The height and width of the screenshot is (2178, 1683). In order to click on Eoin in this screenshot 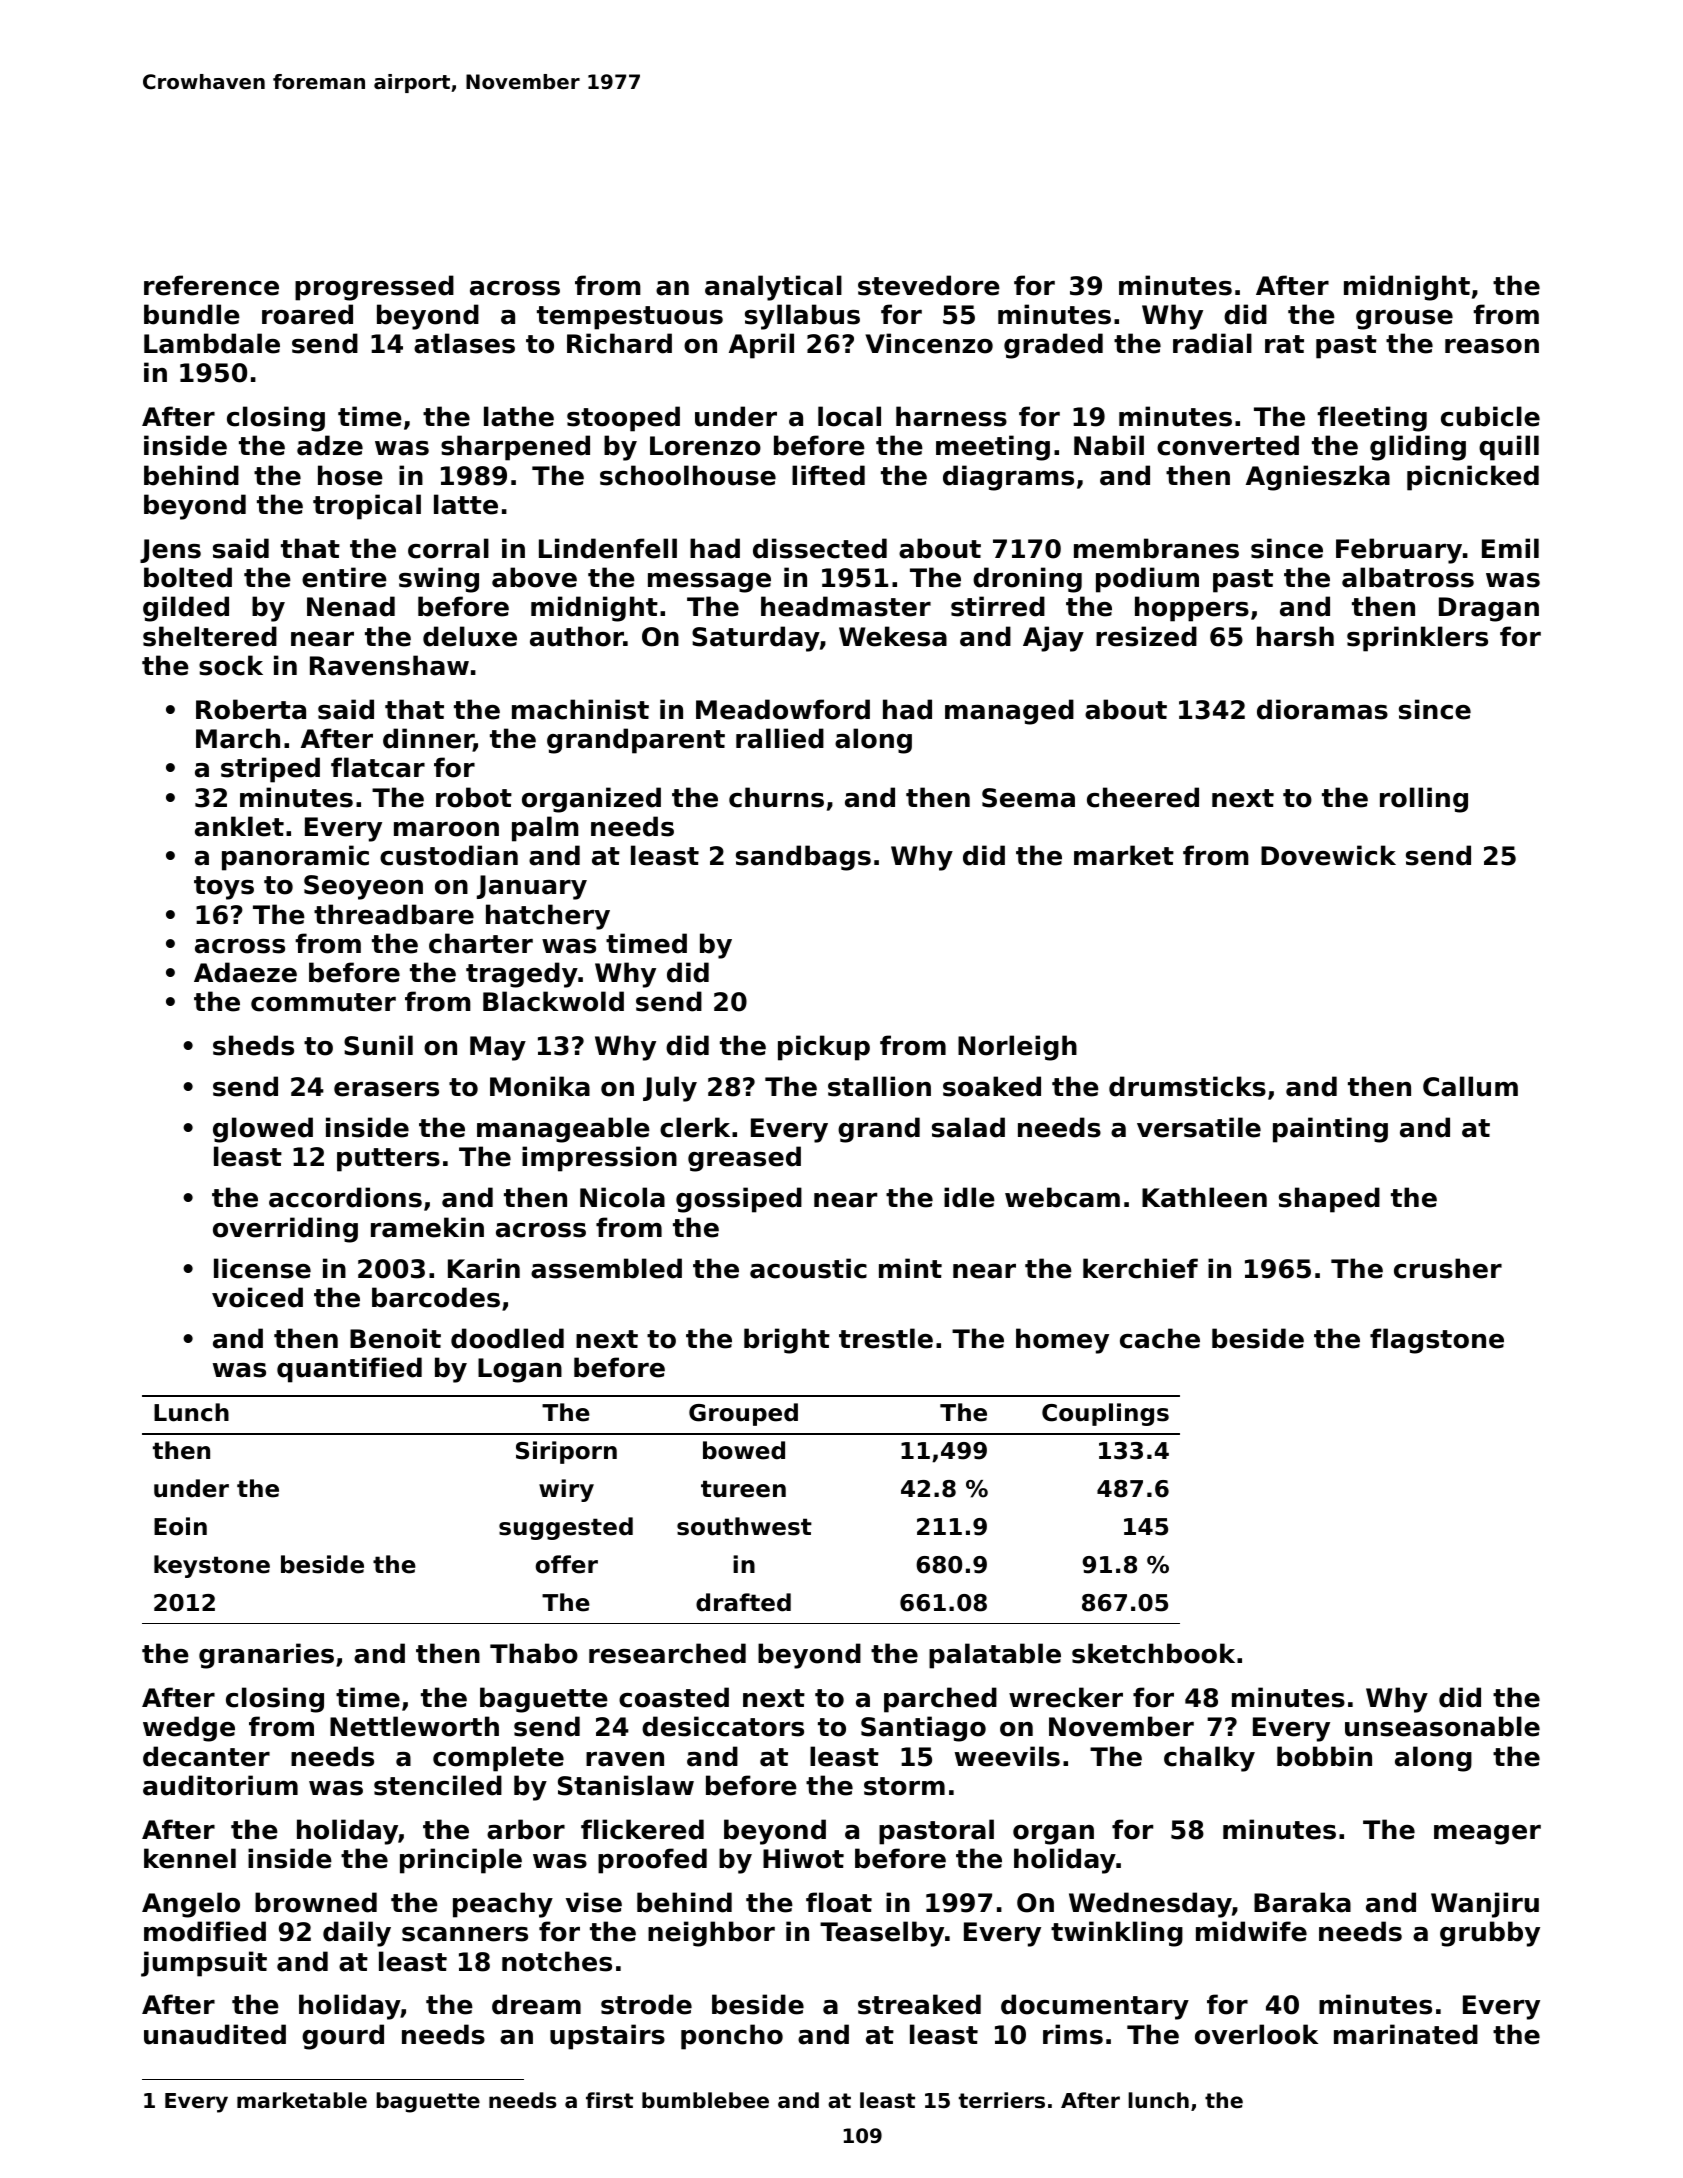, I will do `click(180, 1526)`.
